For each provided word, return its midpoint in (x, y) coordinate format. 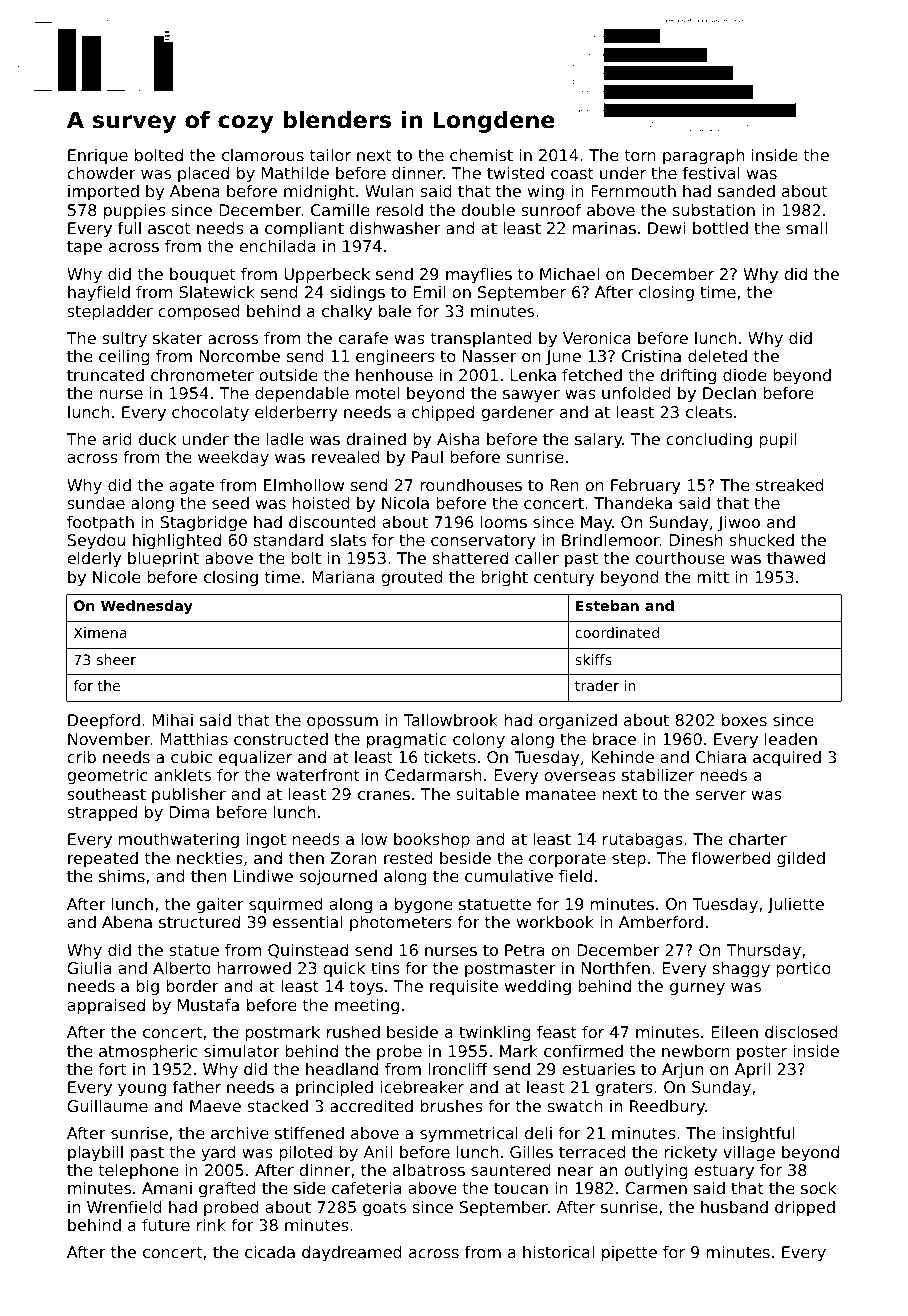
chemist (481, 155)
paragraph (703, 157)
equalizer (255, 759)
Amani (167, 1188)
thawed (796, 558)
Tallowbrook (451, 720)
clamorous (263, 155)
